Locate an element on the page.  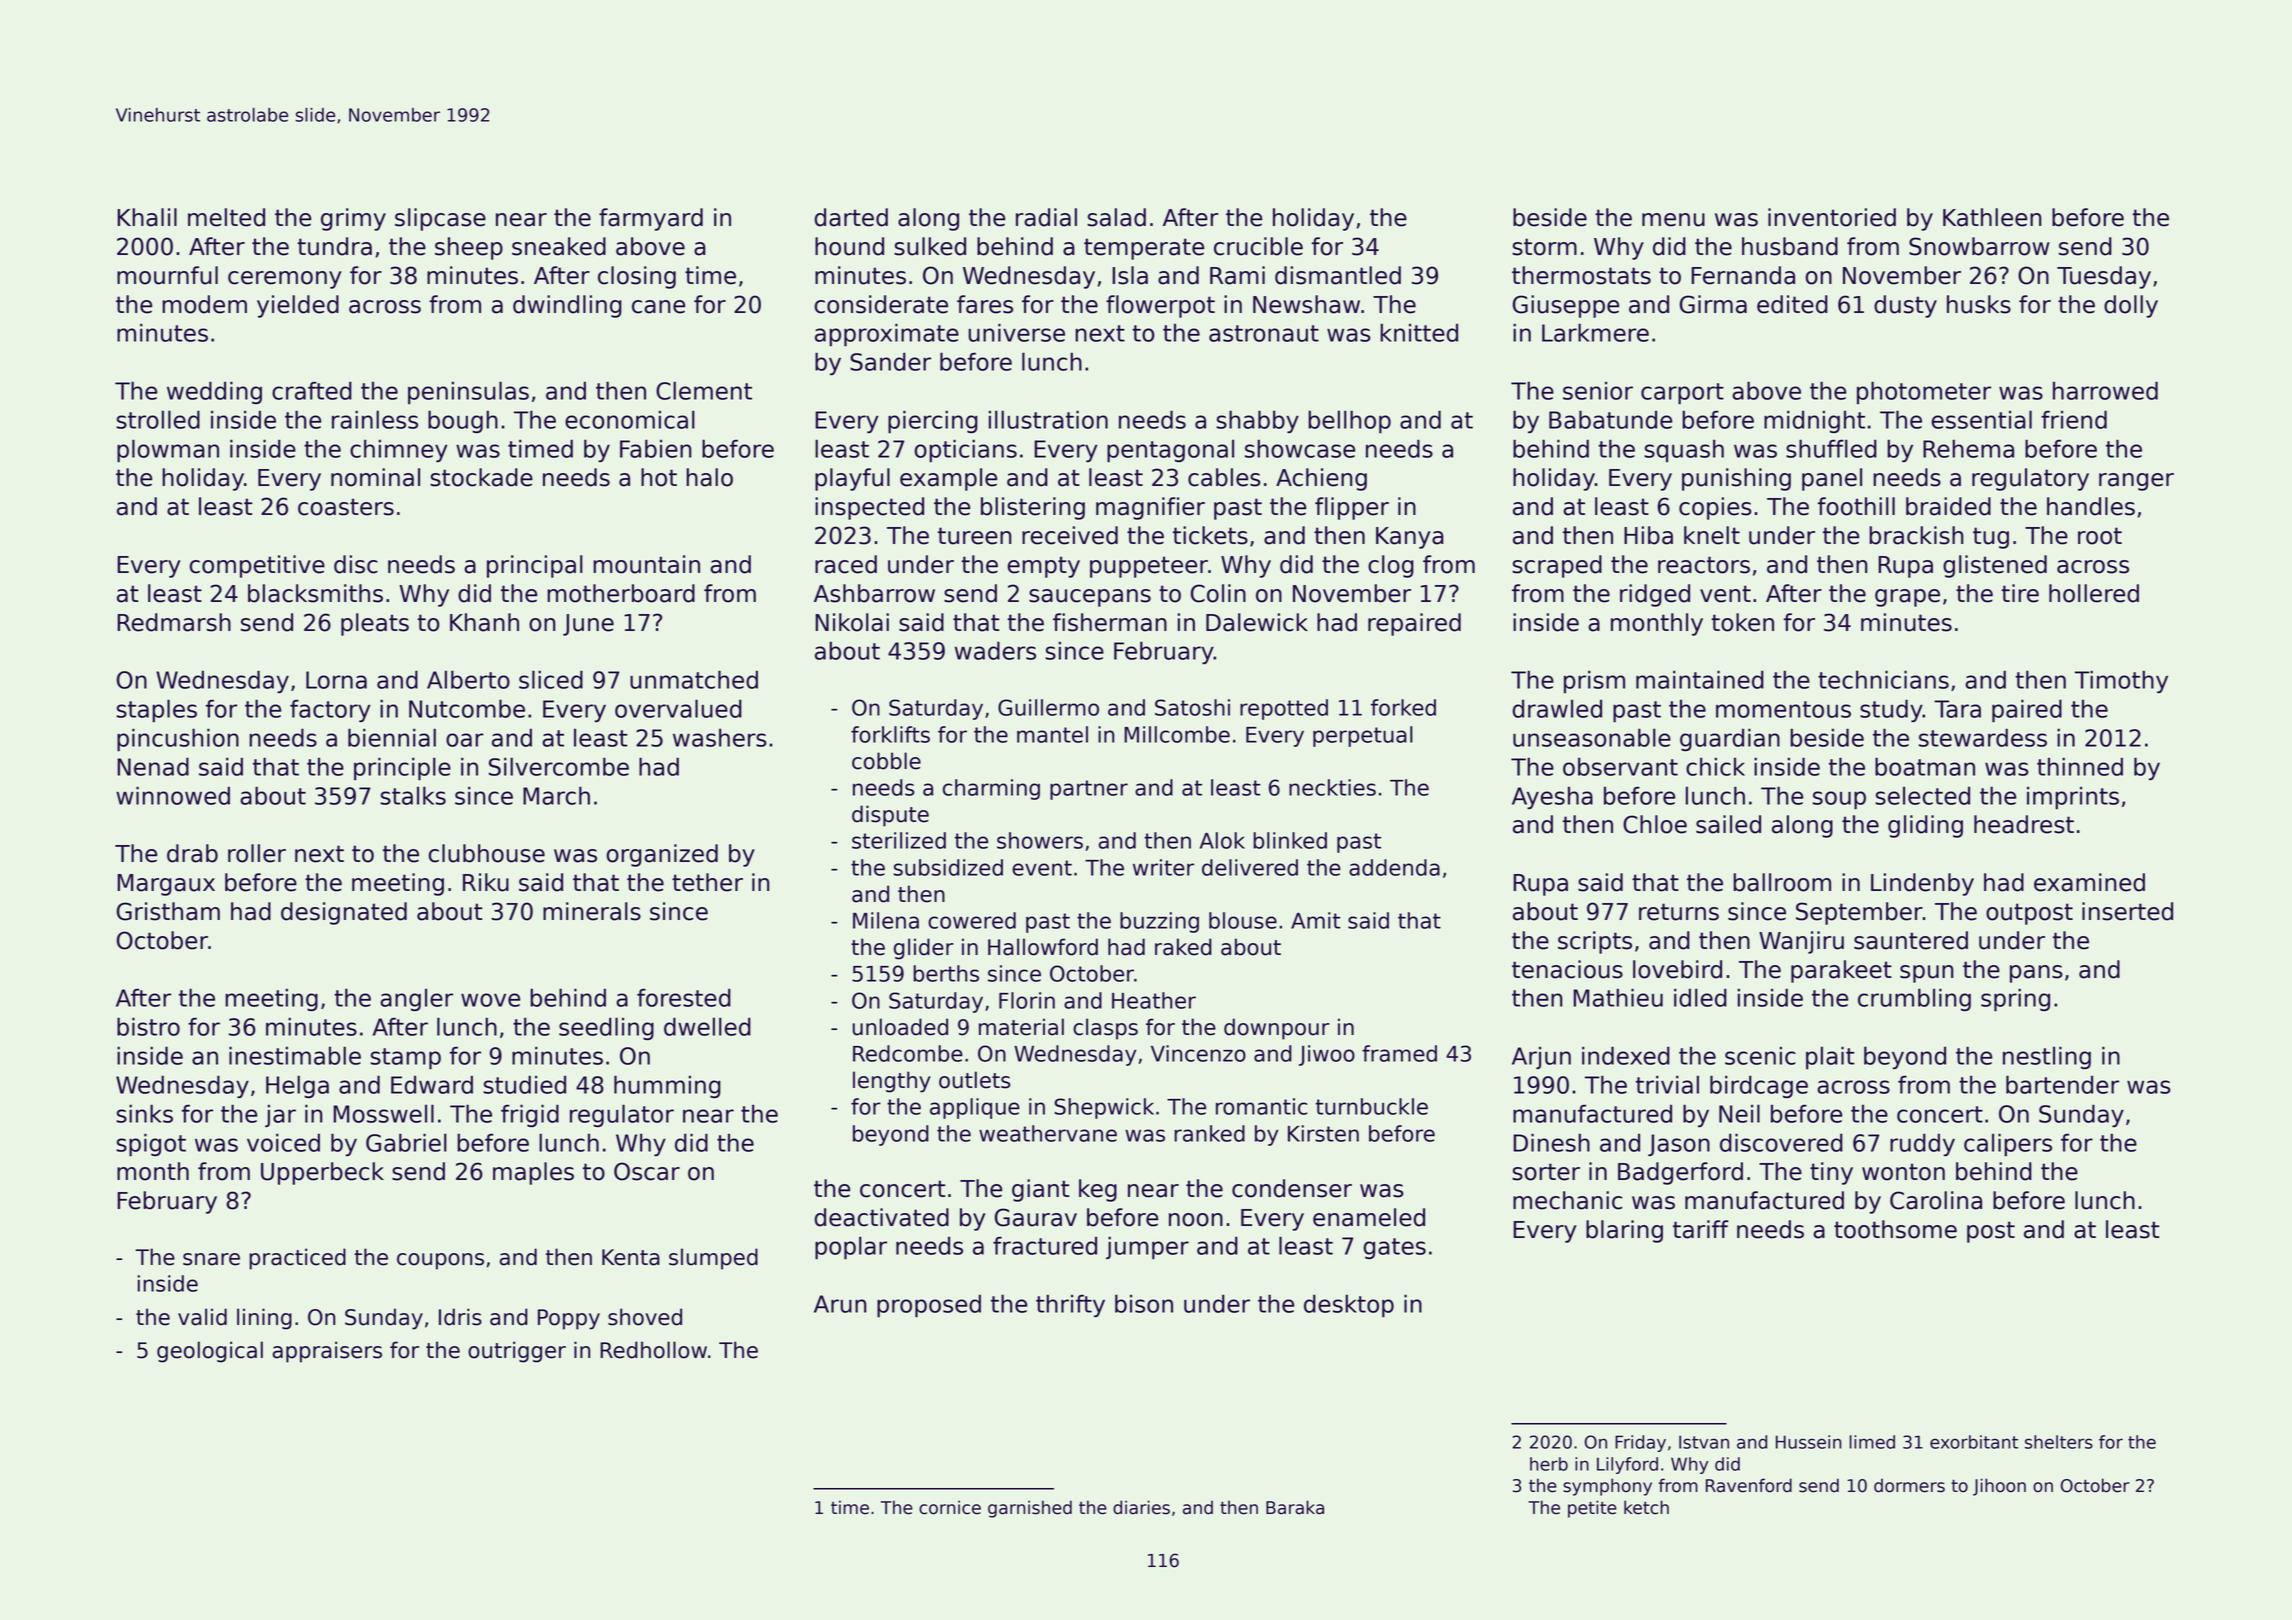
Lilyford is located at coordinates (1627, 1465).
